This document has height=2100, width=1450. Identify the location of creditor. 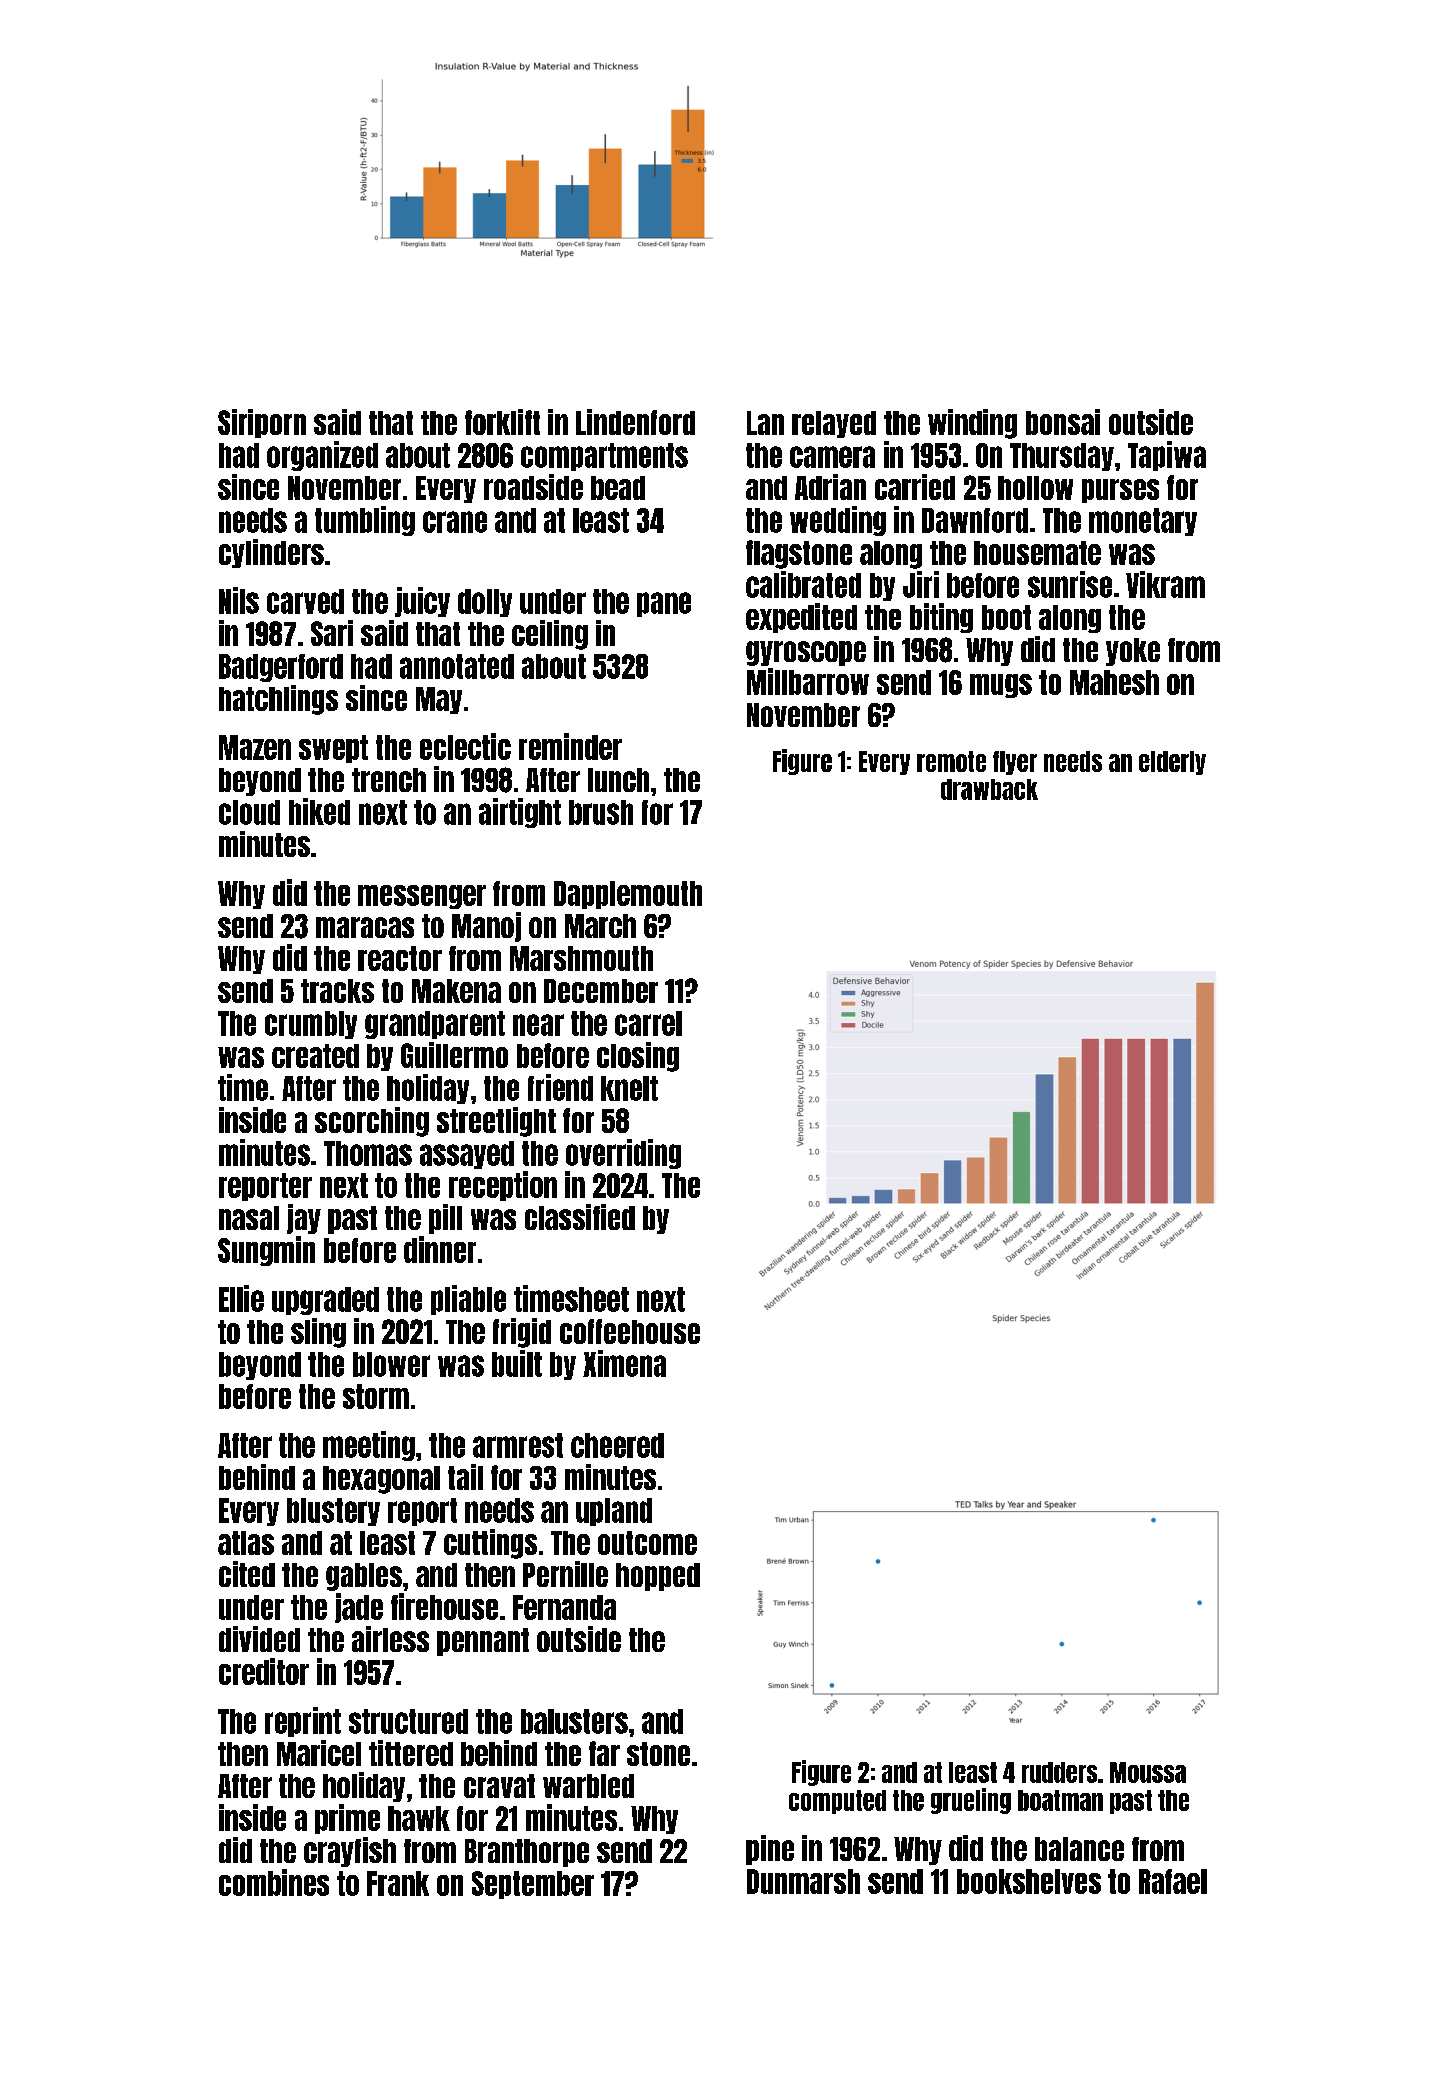
(264, 1671).
